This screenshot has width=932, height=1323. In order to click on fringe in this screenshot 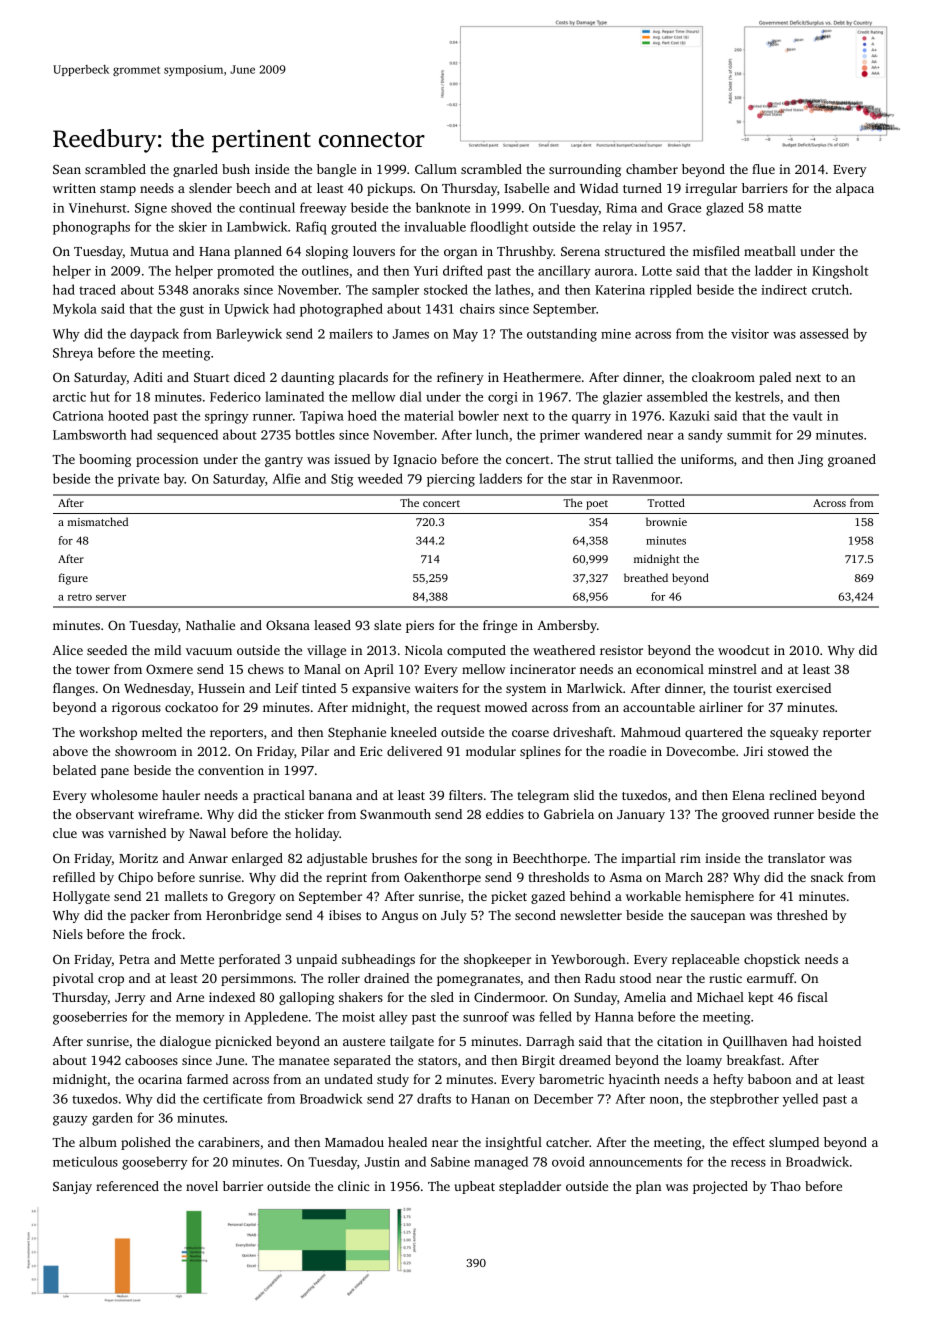, I will do `click(500, 626)`.
